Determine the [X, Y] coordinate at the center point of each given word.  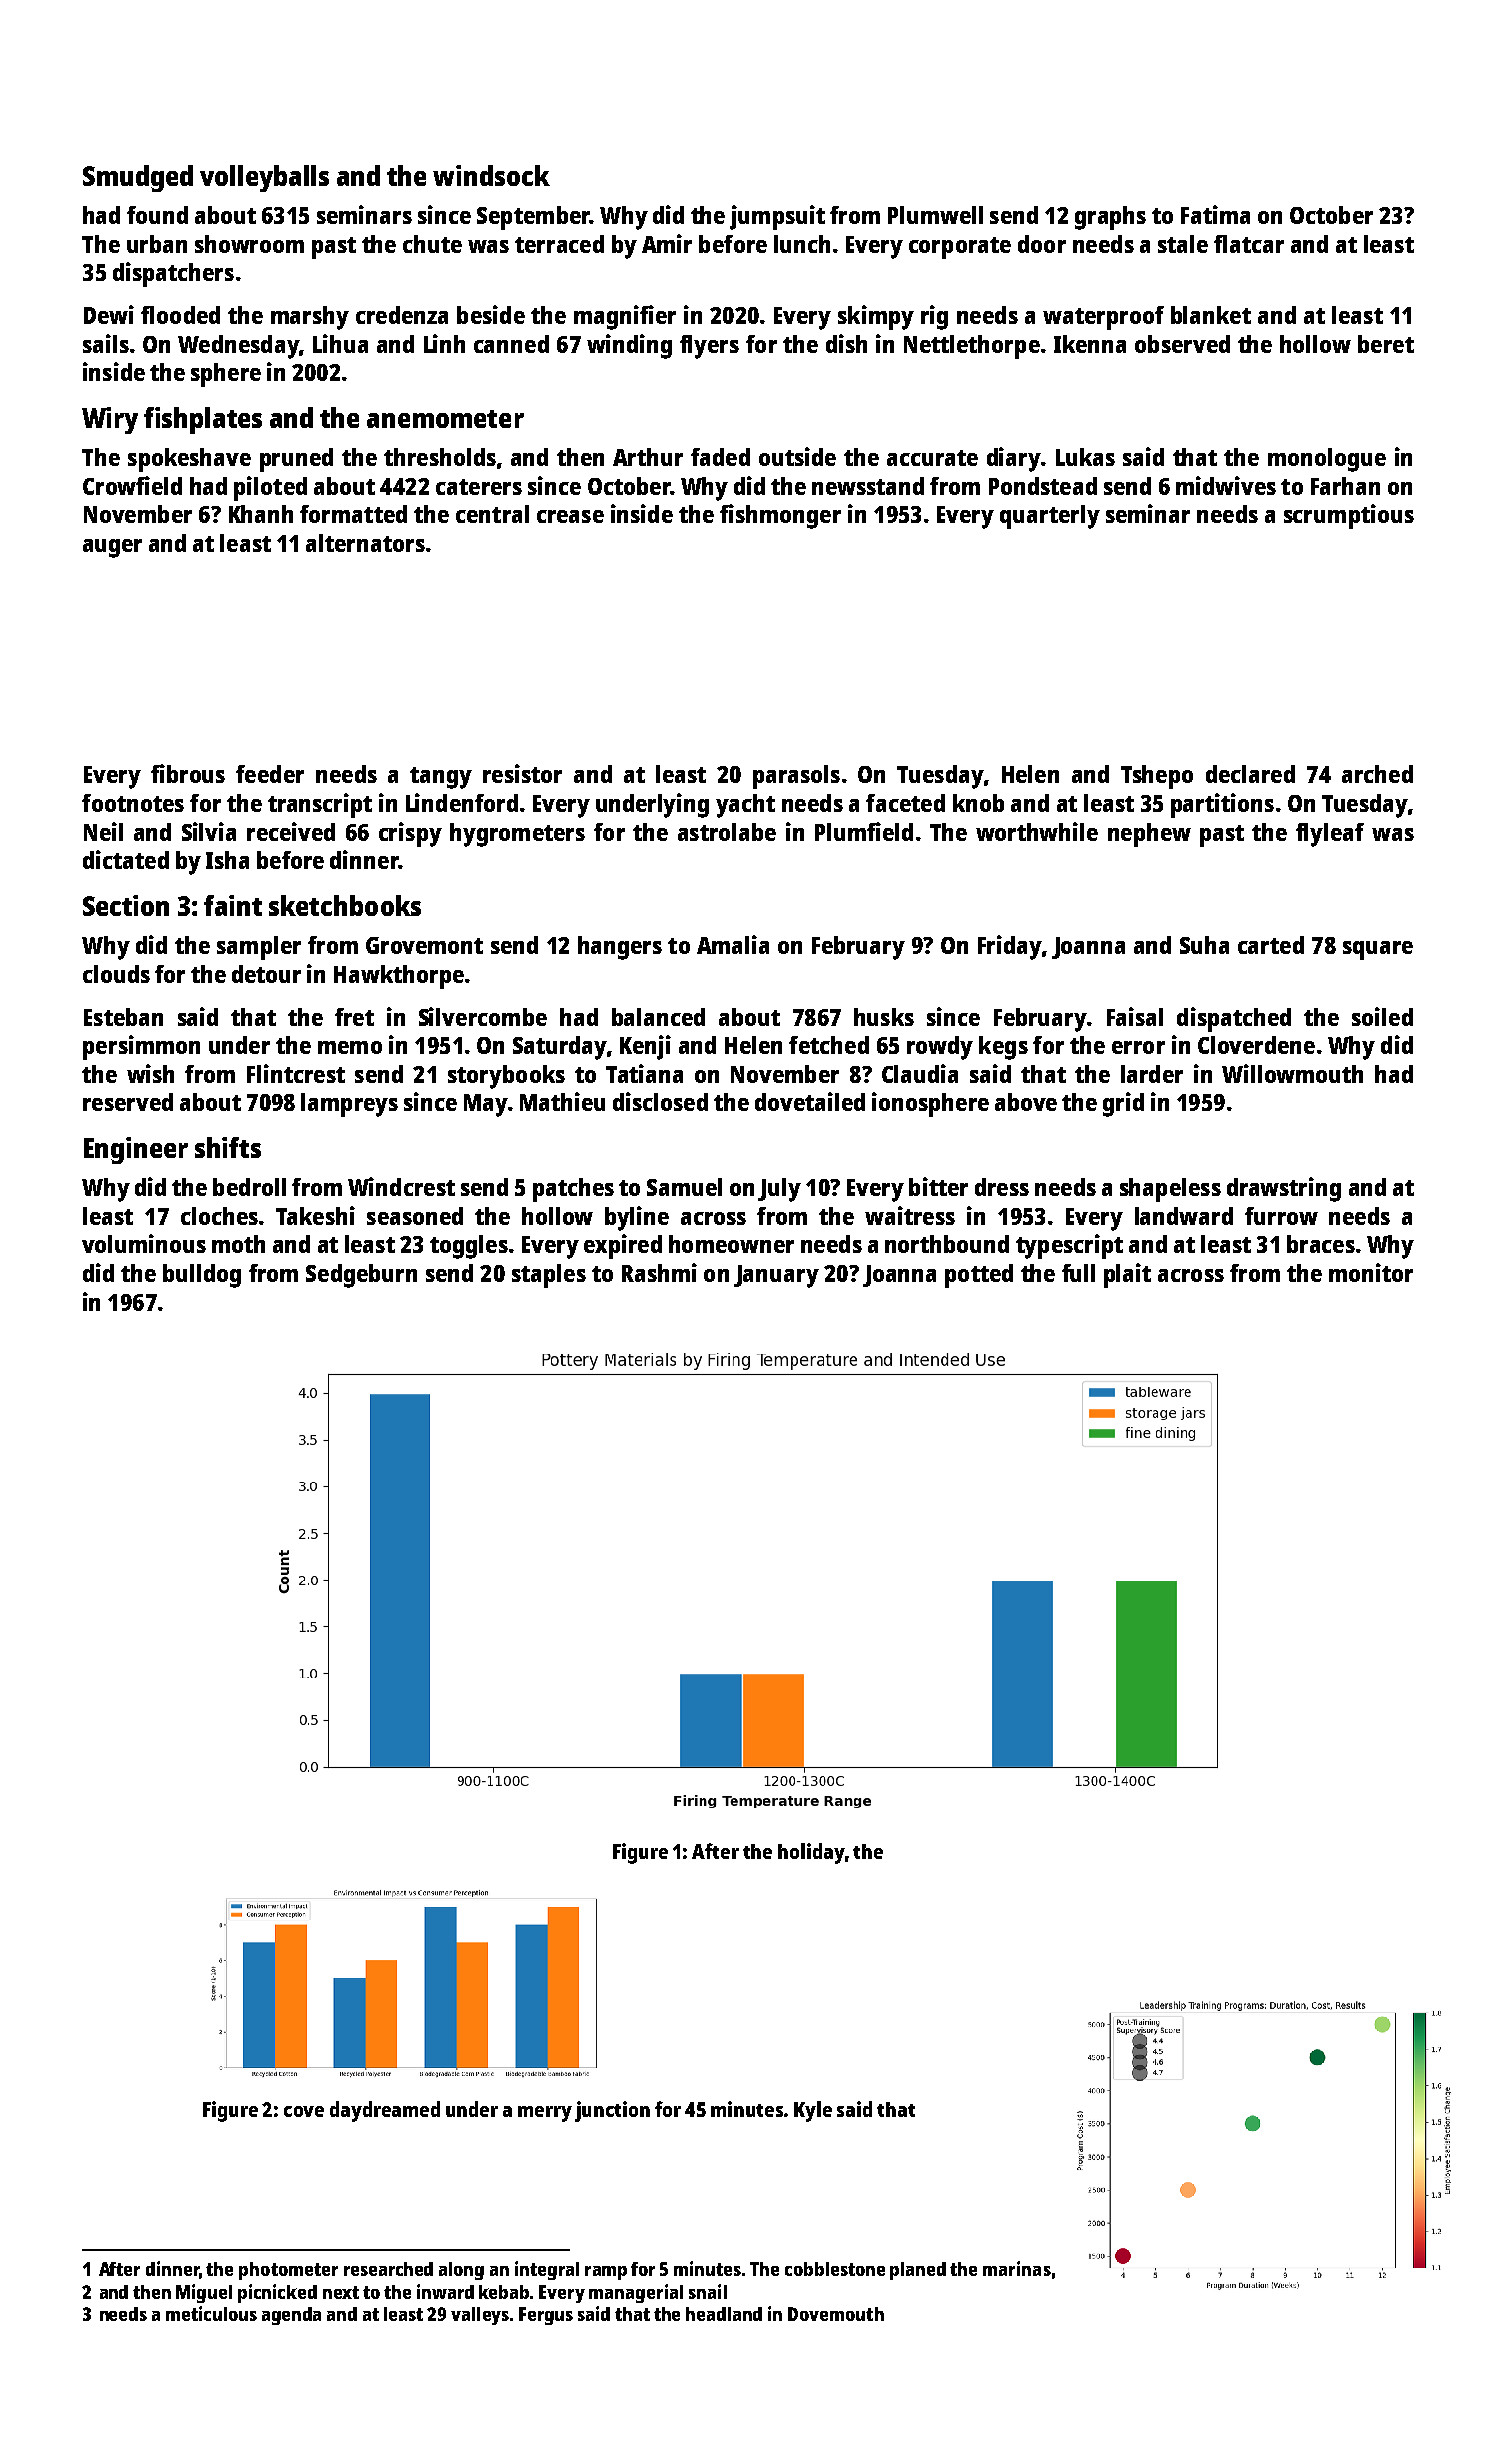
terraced [559, 244]
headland [724, 2314]
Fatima [1215, 214]
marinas [1017, 2268]
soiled [1382, 1016]
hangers [620, 948]
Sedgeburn [361, 1276]
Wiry [110, 420]
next [341, 2292]
